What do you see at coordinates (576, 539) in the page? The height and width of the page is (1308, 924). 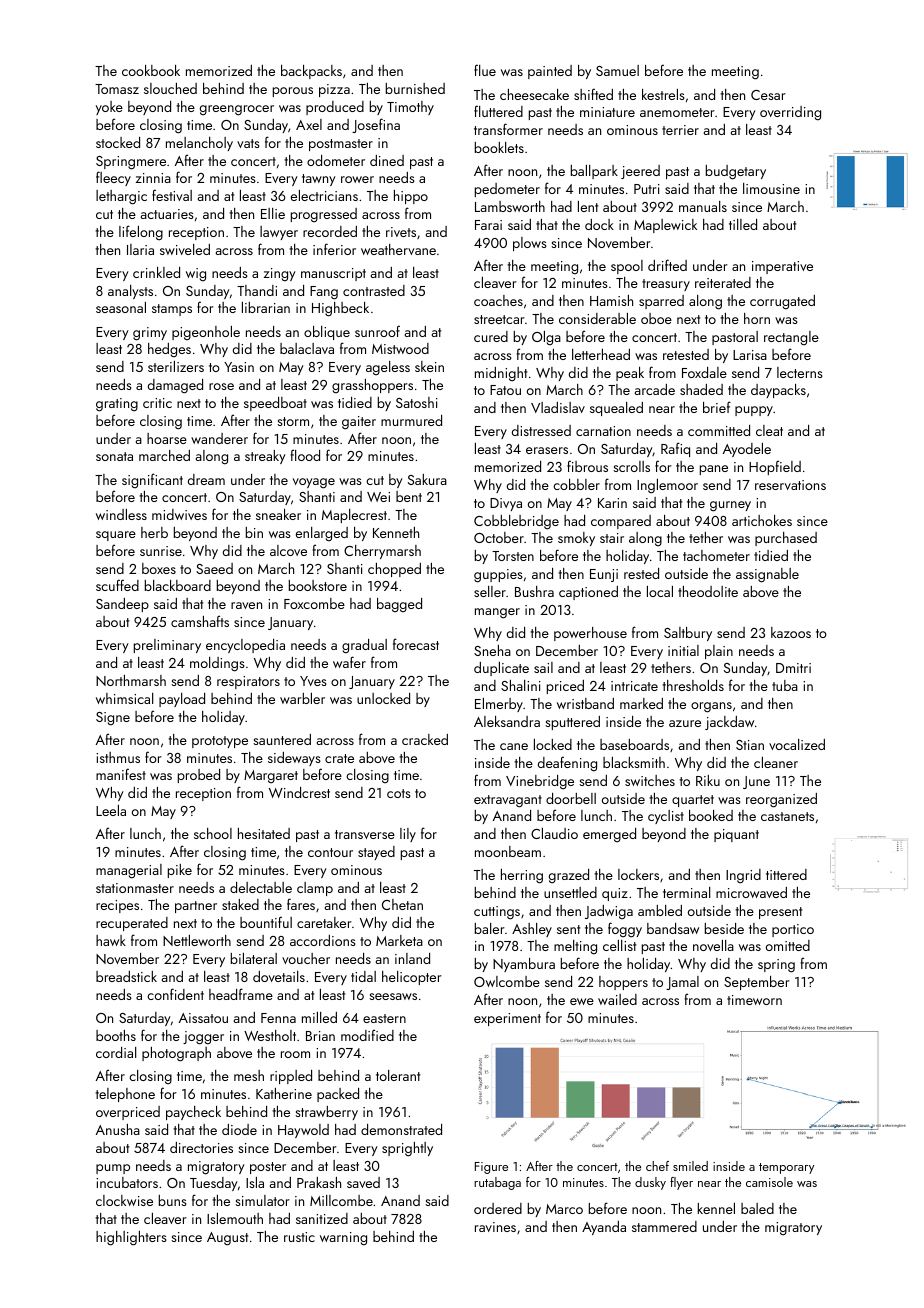 I see `smoky` at bounding box center [576, 539].
